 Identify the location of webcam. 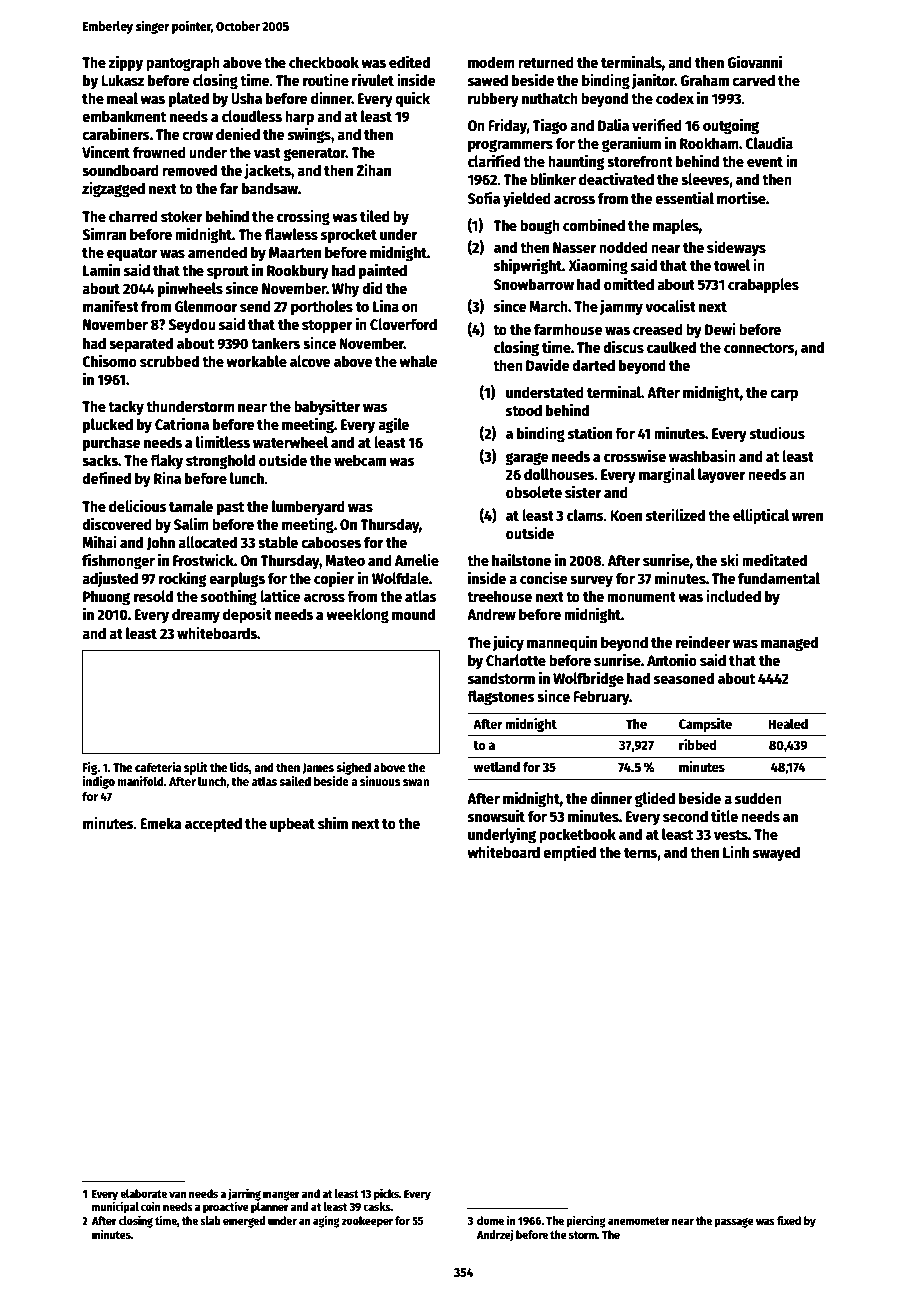
(360, 460).
